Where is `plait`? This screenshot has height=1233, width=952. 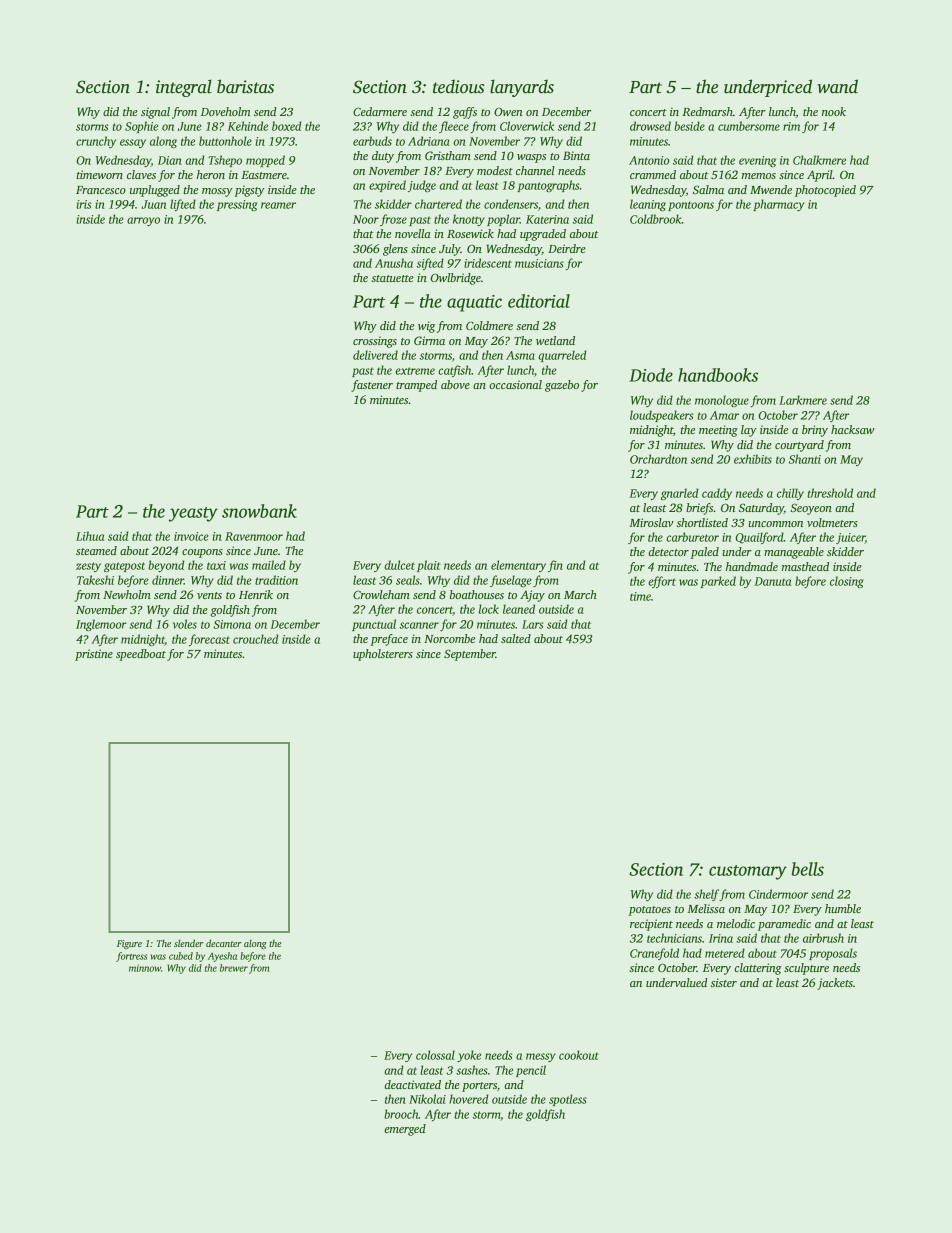
plait is located at coordinates (429, 566).
